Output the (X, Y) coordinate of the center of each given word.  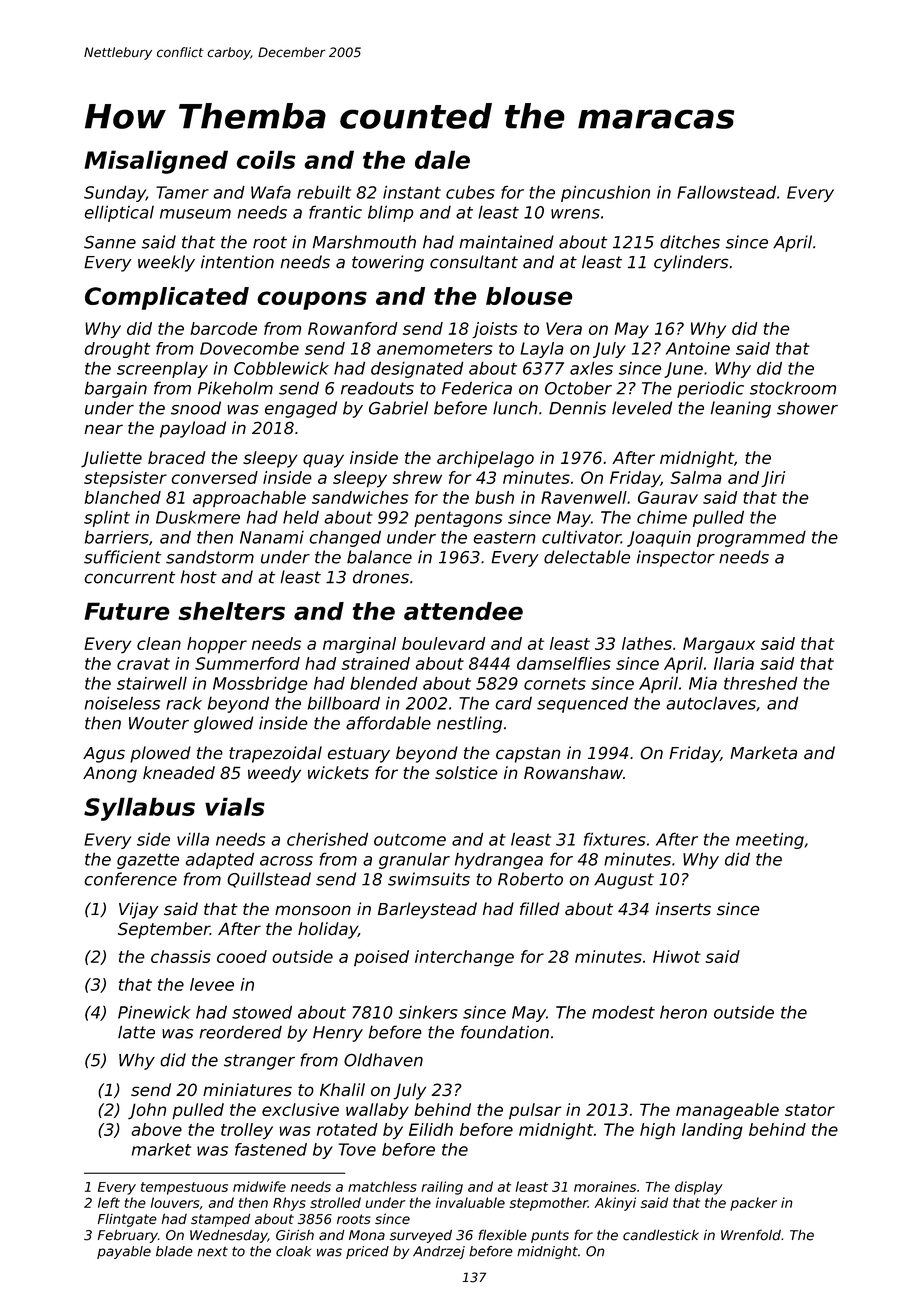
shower (807, 408)
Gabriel (398, 408)
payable (124, 1252)
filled (540, 909)
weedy (274, 774)
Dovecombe (249, 348)
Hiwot (677, 956)
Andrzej (439, 1252)
